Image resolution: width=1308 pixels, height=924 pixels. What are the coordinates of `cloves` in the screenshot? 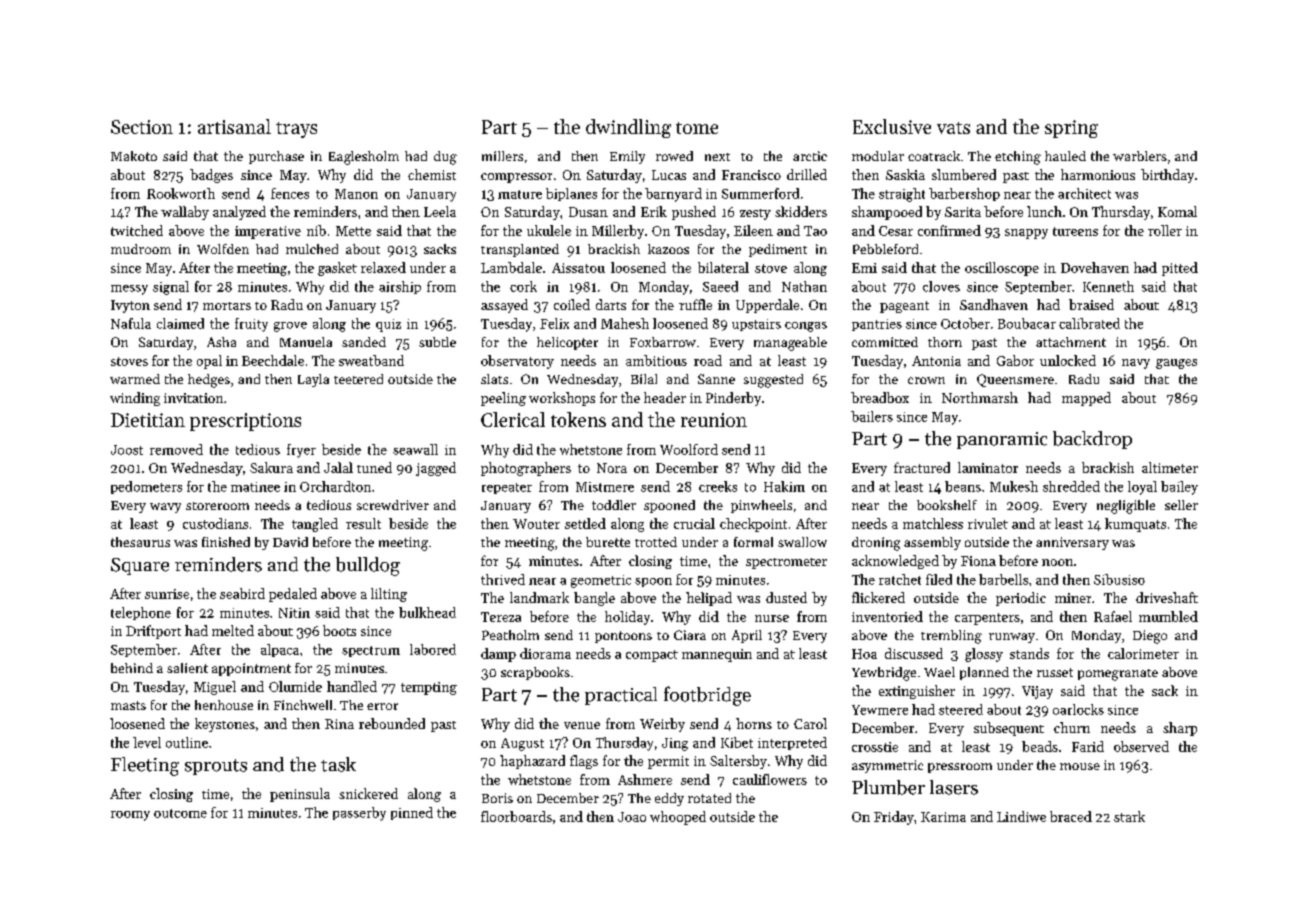 It's located at (941, 286).
